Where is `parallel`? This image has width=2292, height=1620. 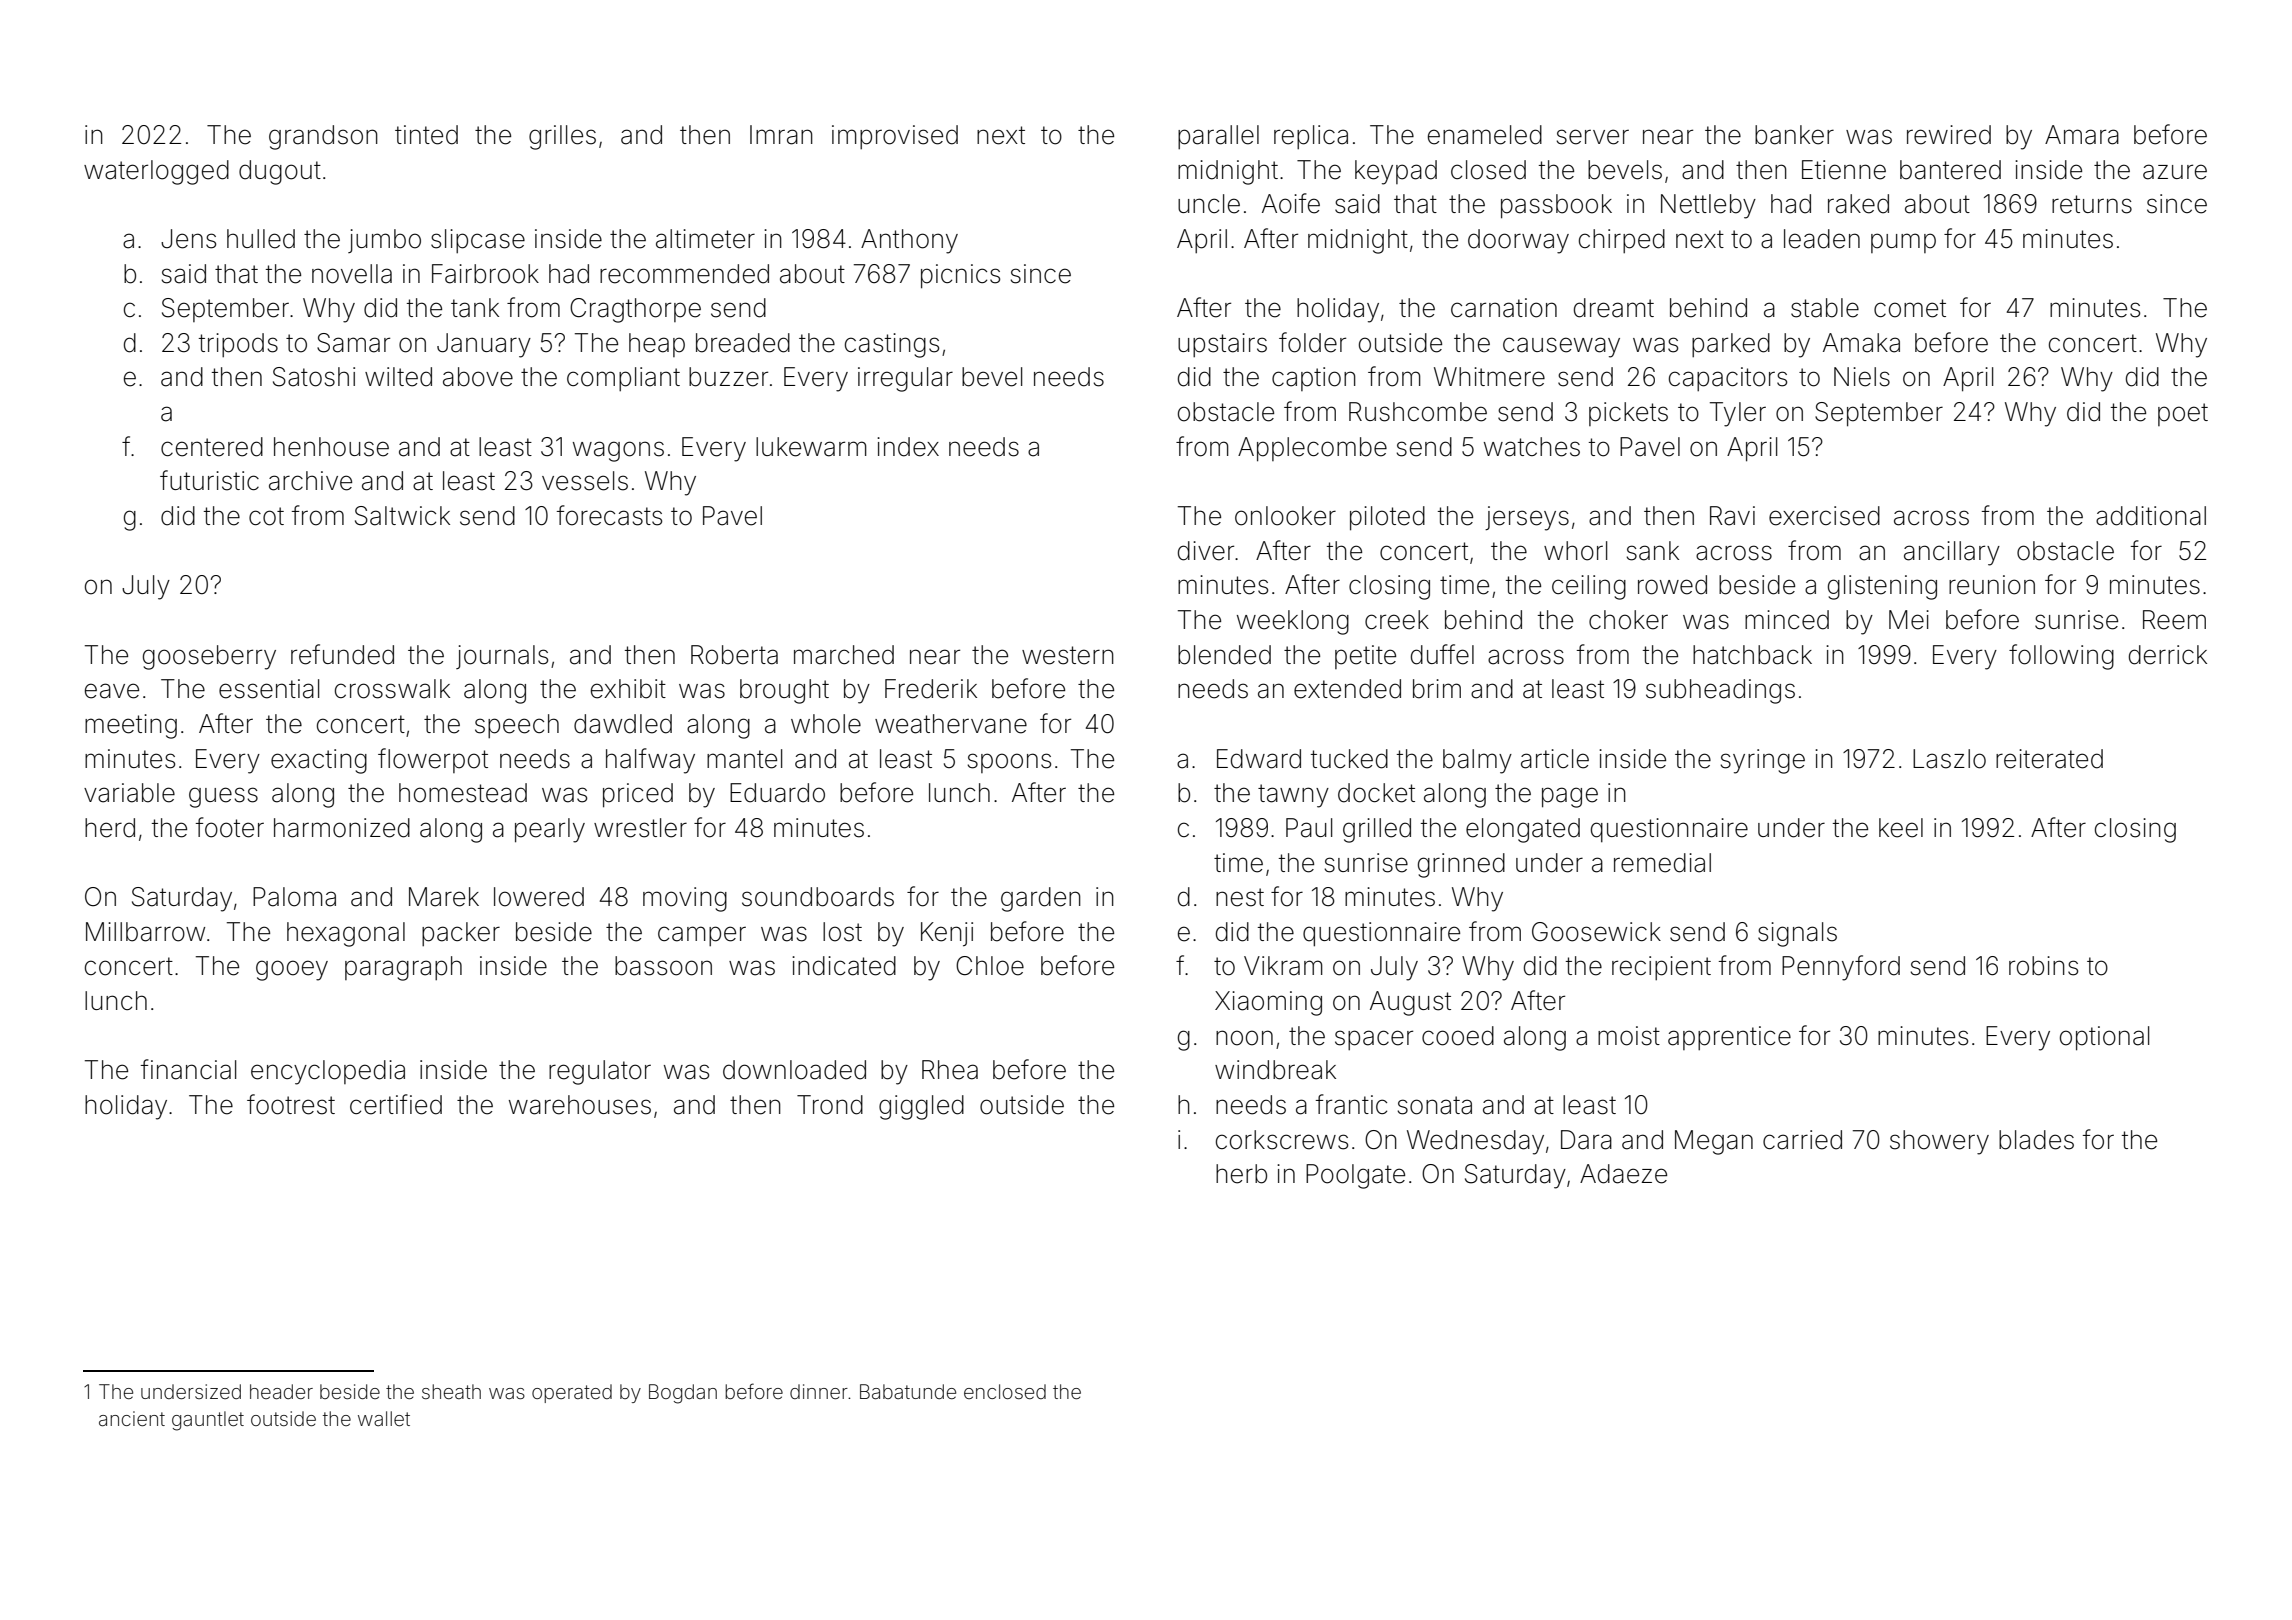
parallel is located at coordinates (1218, 137).
